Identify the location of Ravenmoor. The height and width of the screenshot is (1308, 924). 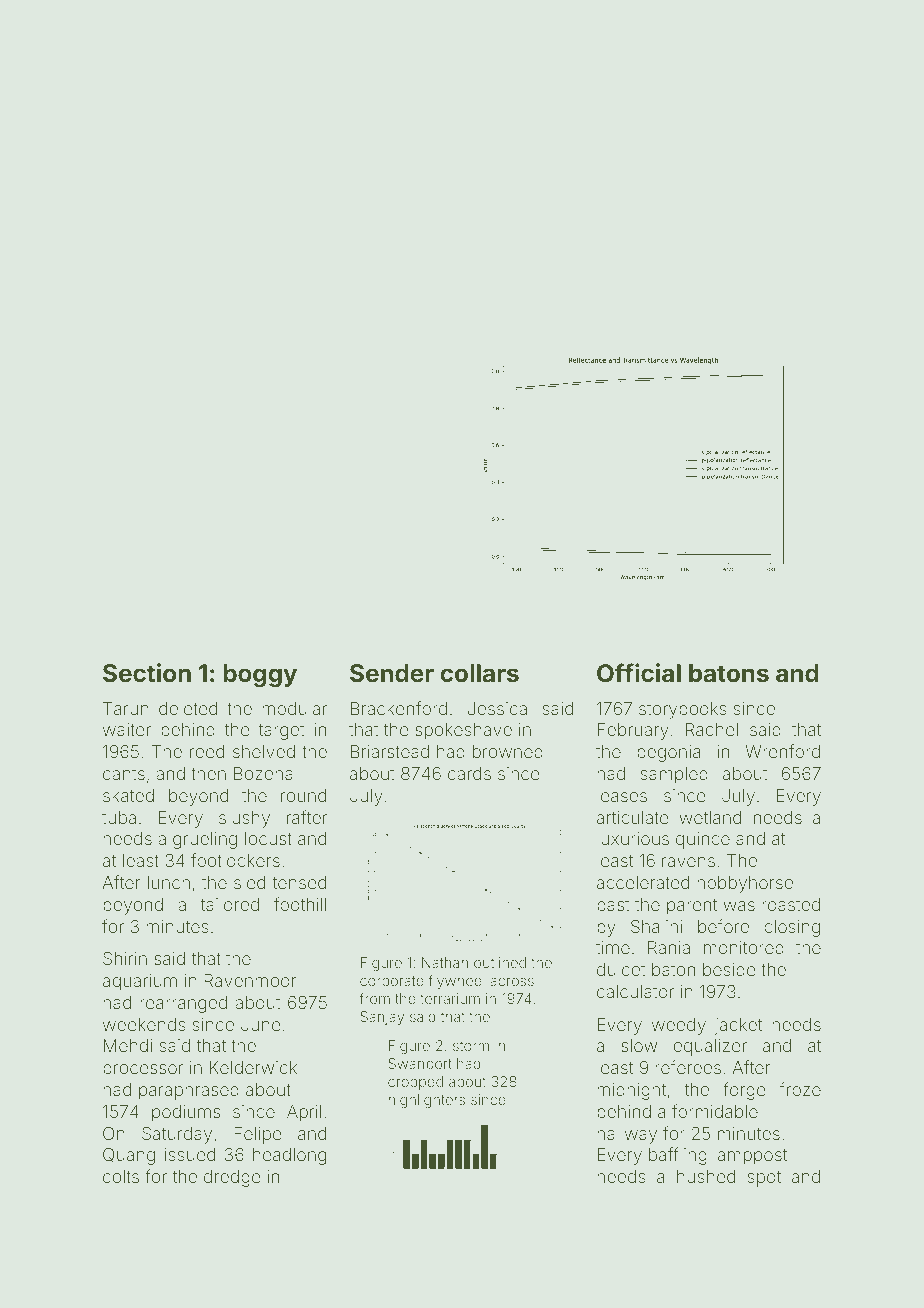
(250, 980).
